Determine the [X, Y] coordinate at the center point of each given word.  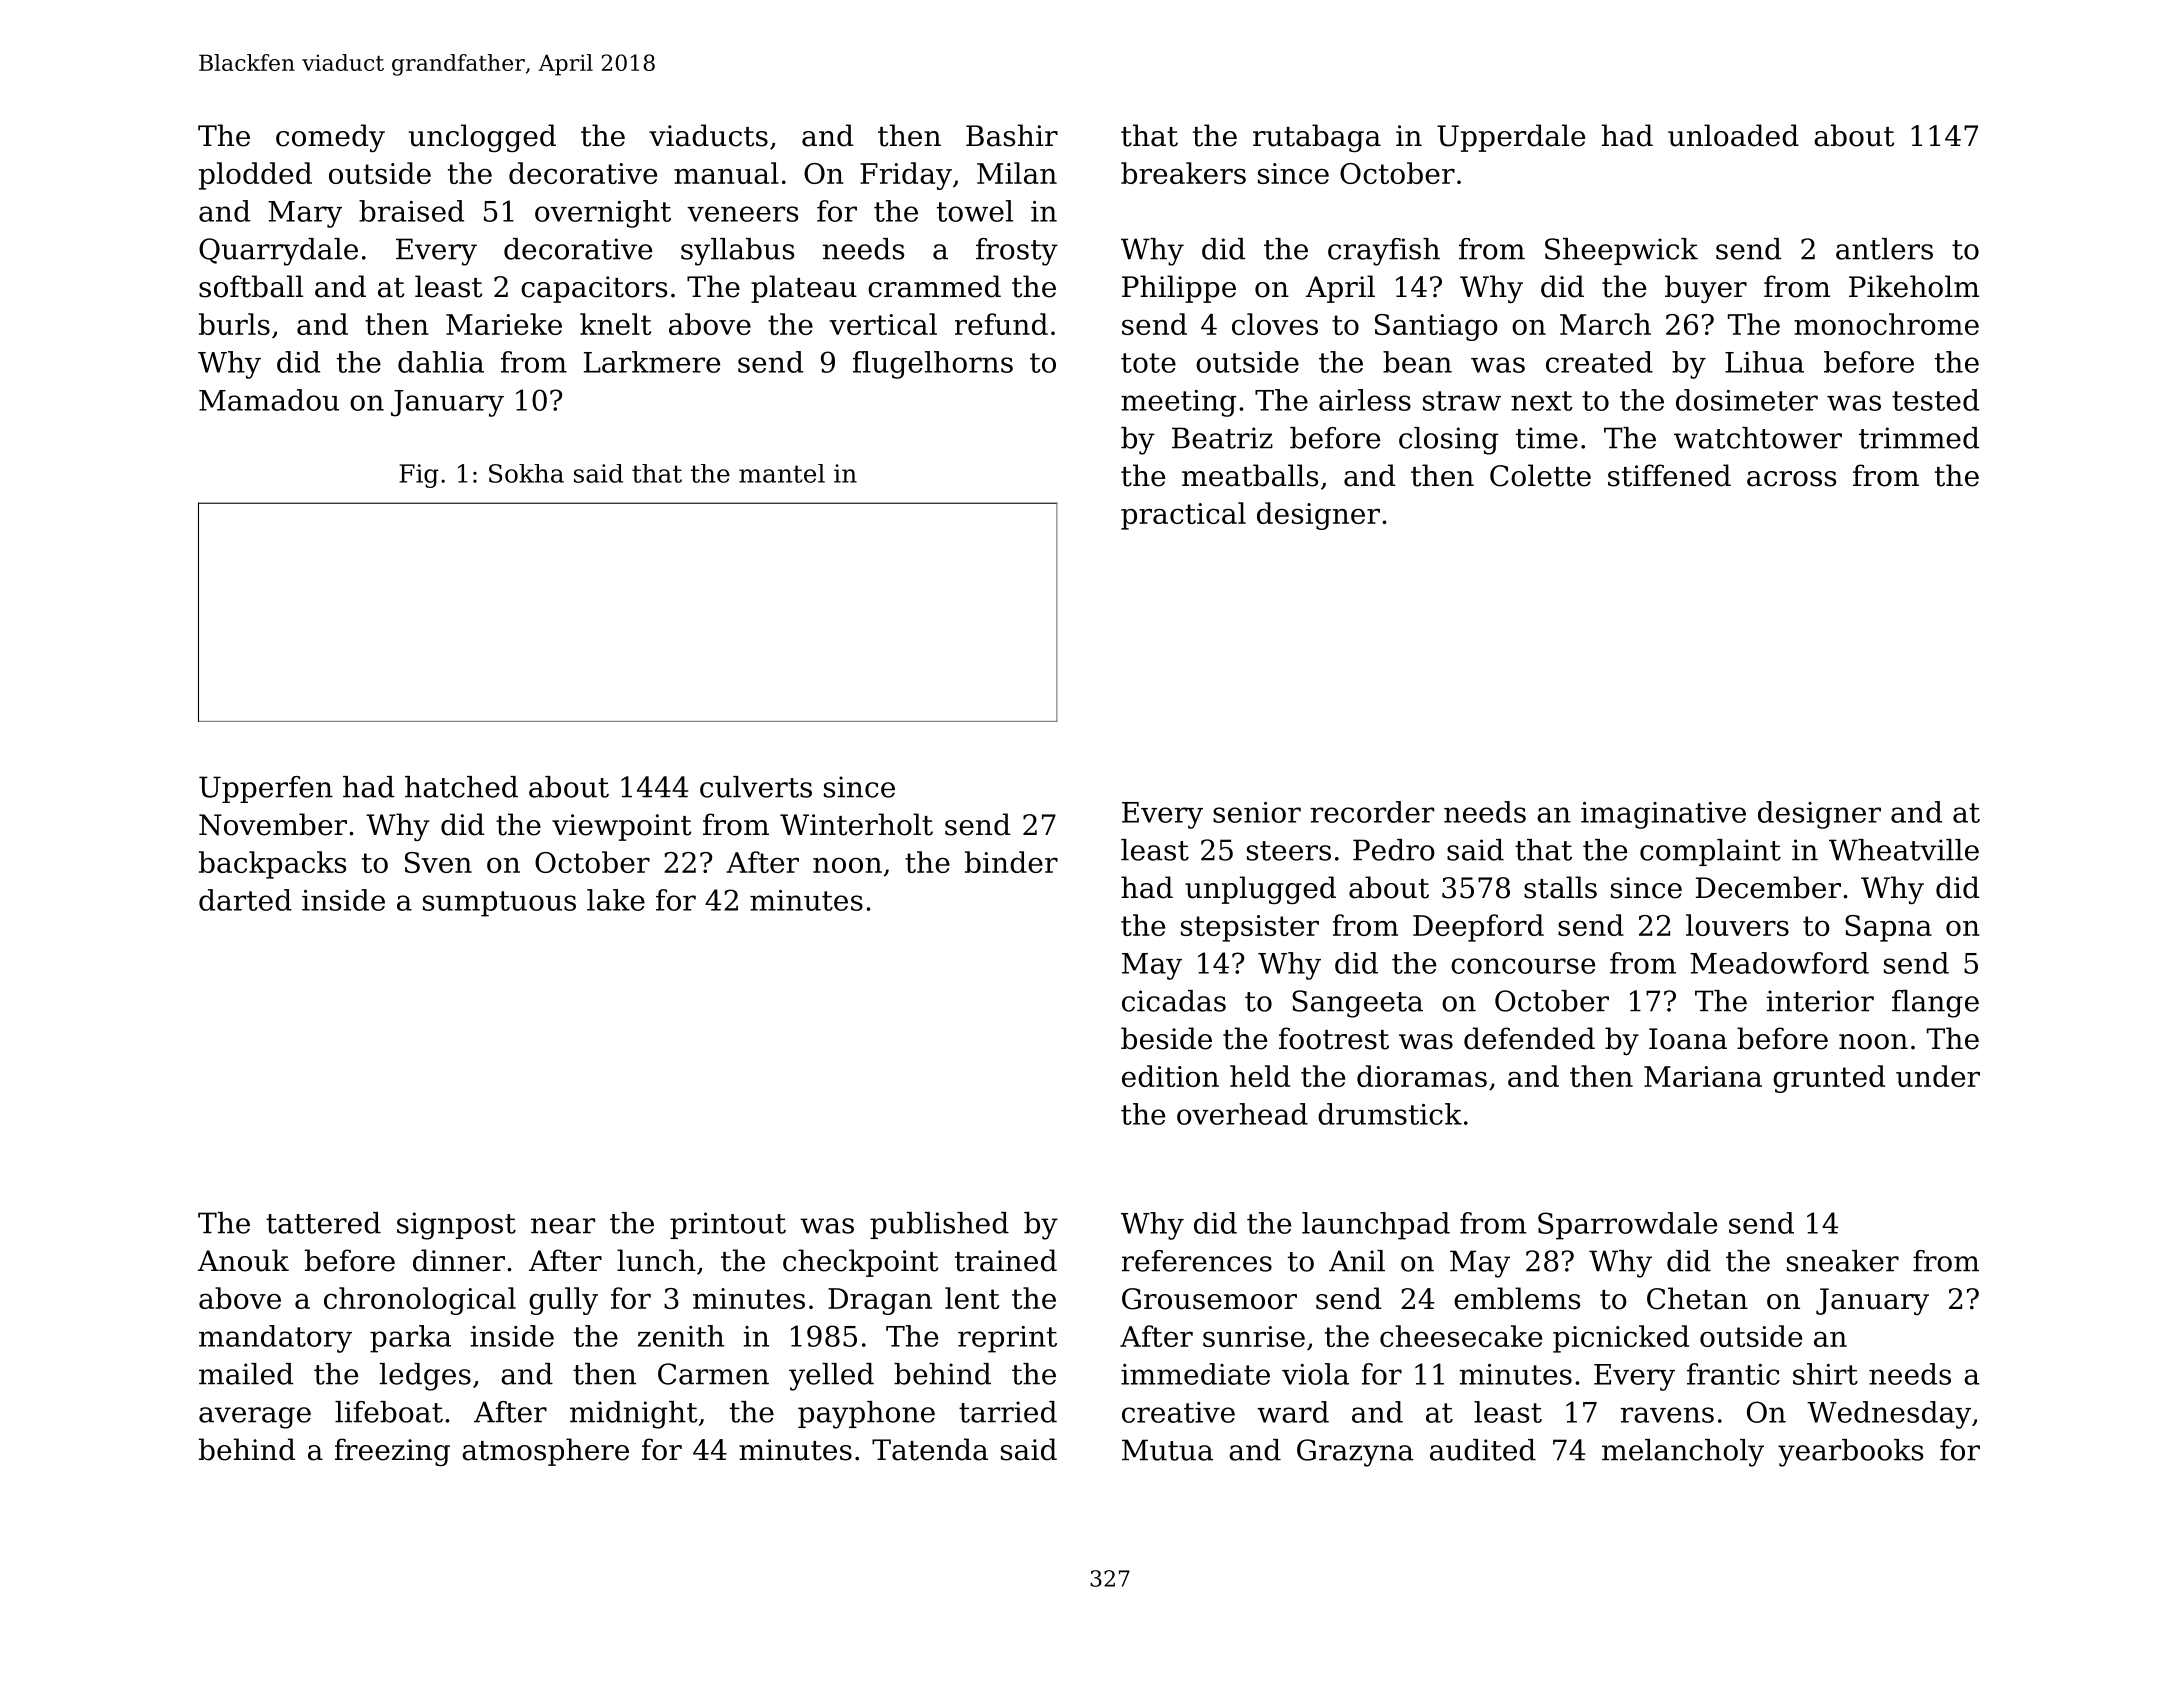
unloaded [1733, 135]
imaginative [1663, 815]
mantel [782, 473]
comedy [330, 138]
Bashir [1012, 135]
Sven [438, 862]
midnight [634, 1415]
